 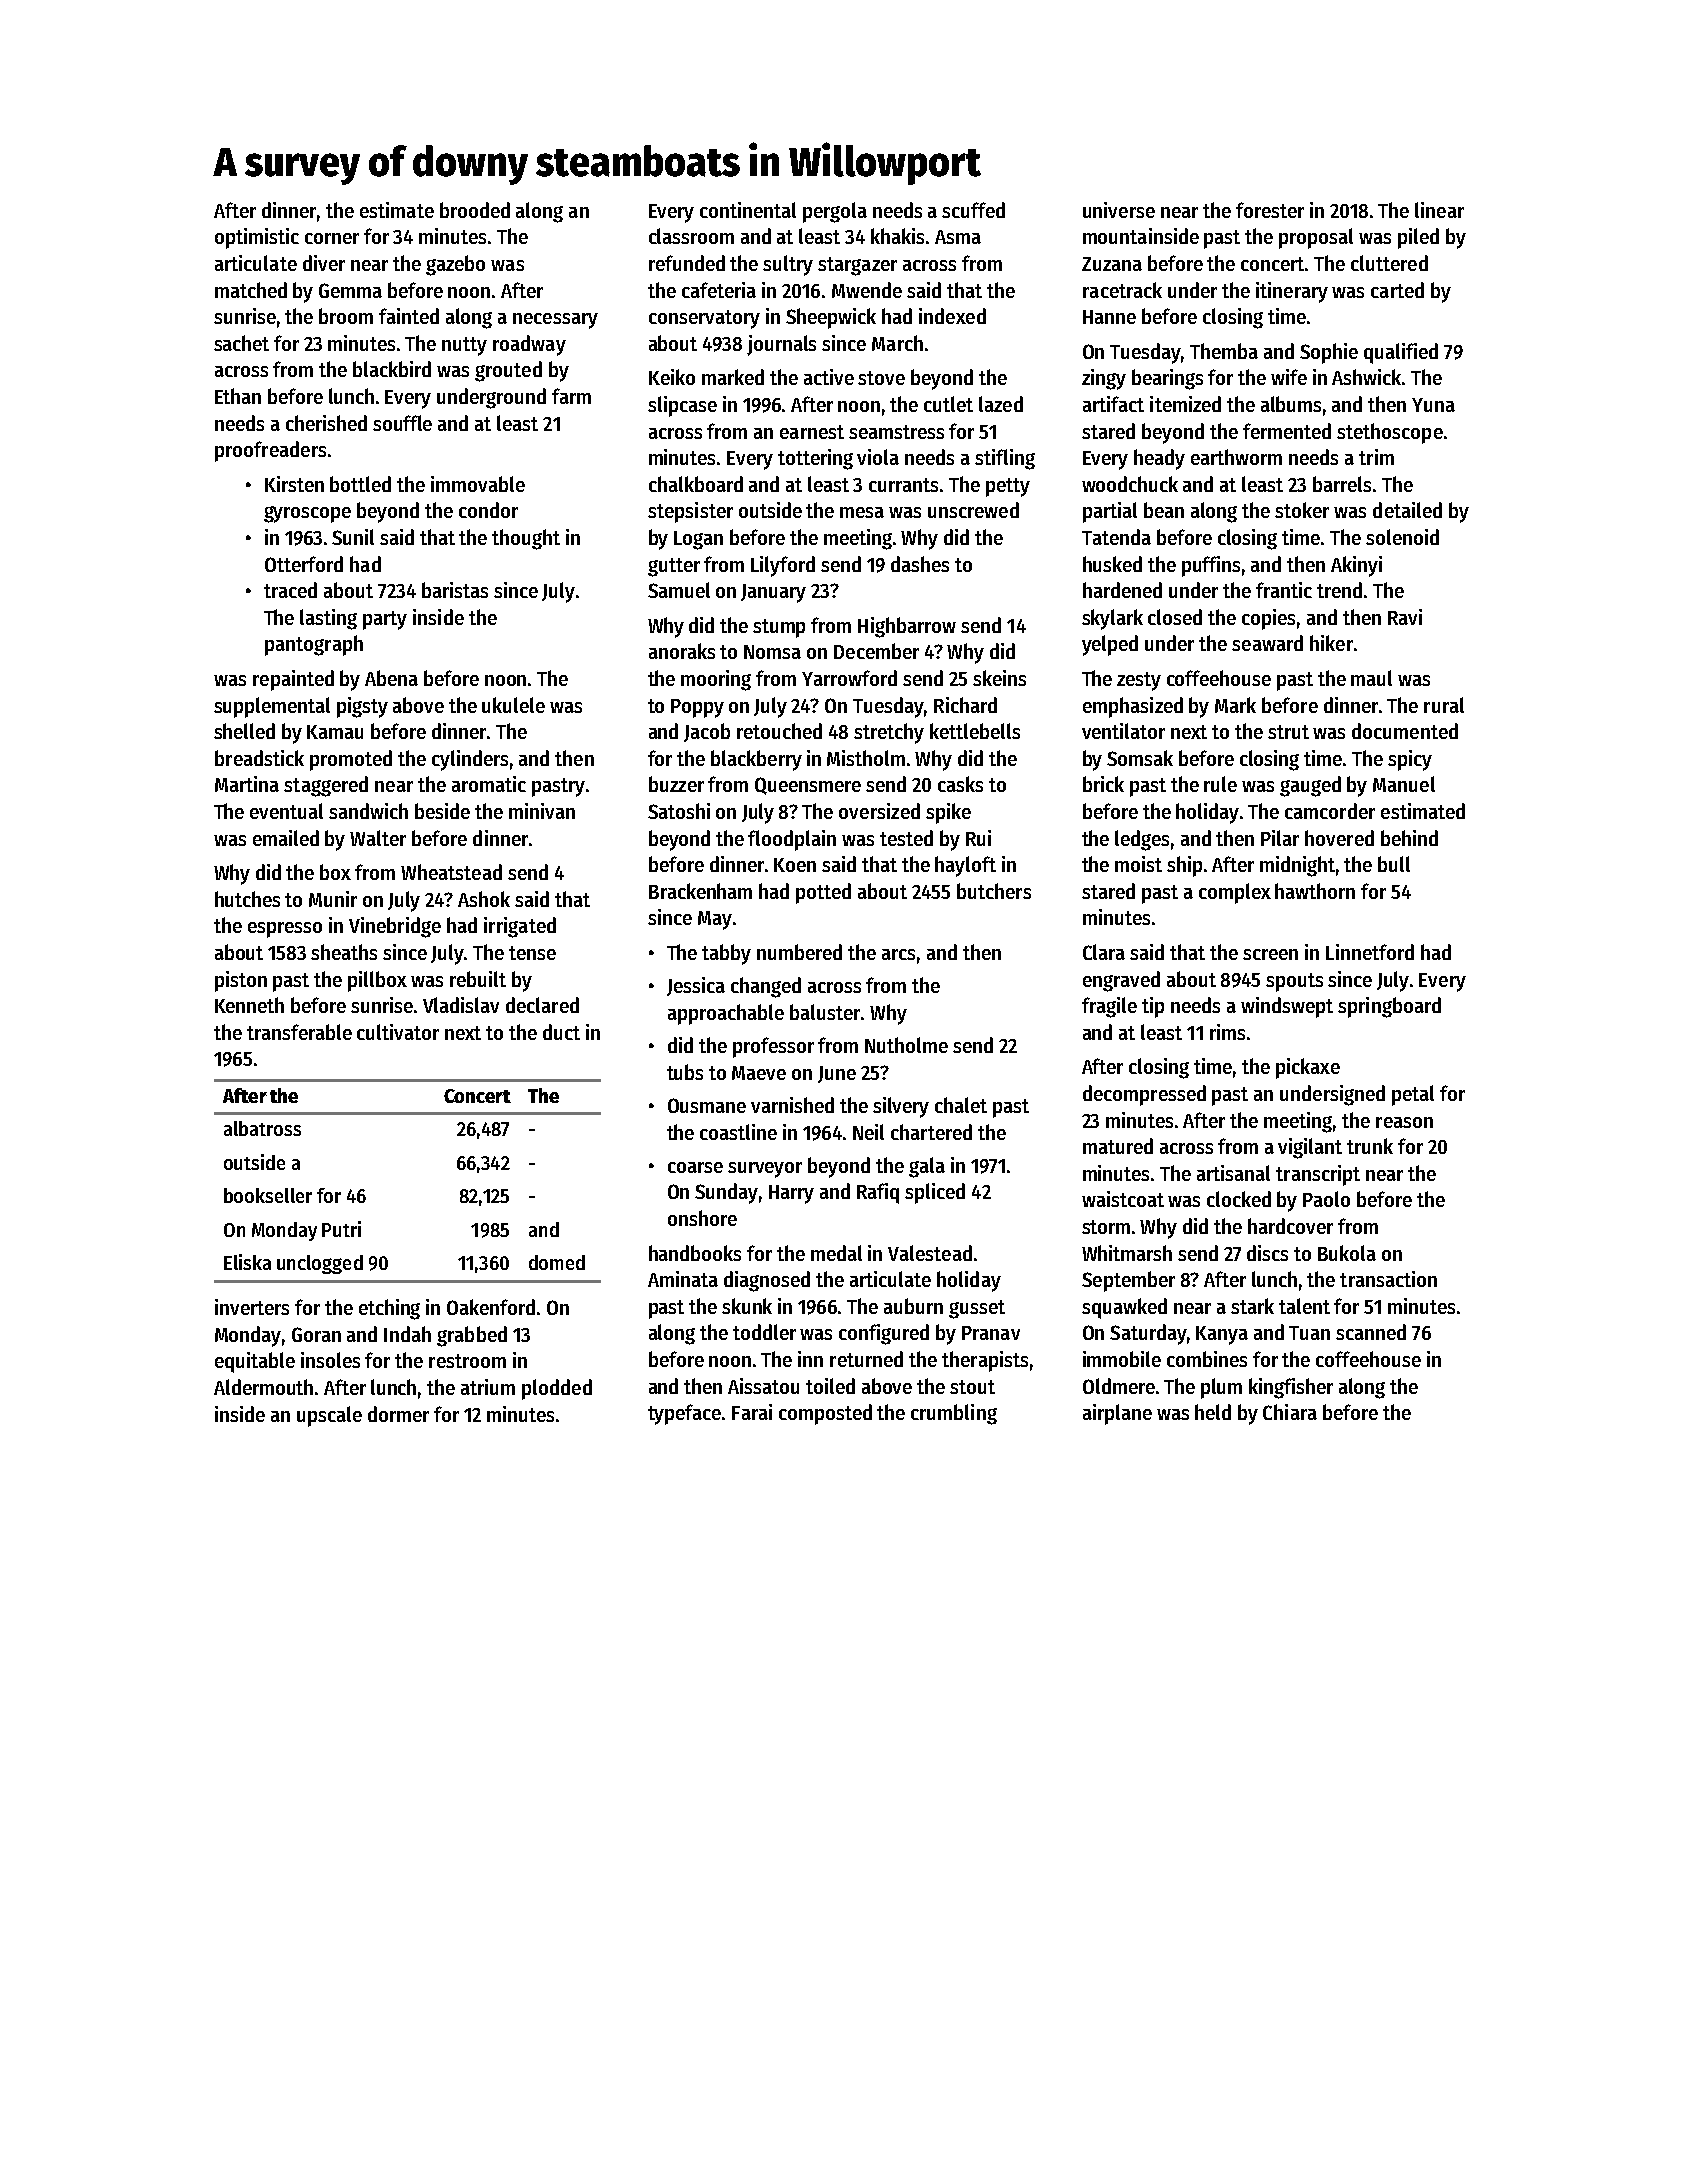 What do you see at coordinates (262, 1128) in the page?
I see `albatross` at bounding box center [262, 1128].
